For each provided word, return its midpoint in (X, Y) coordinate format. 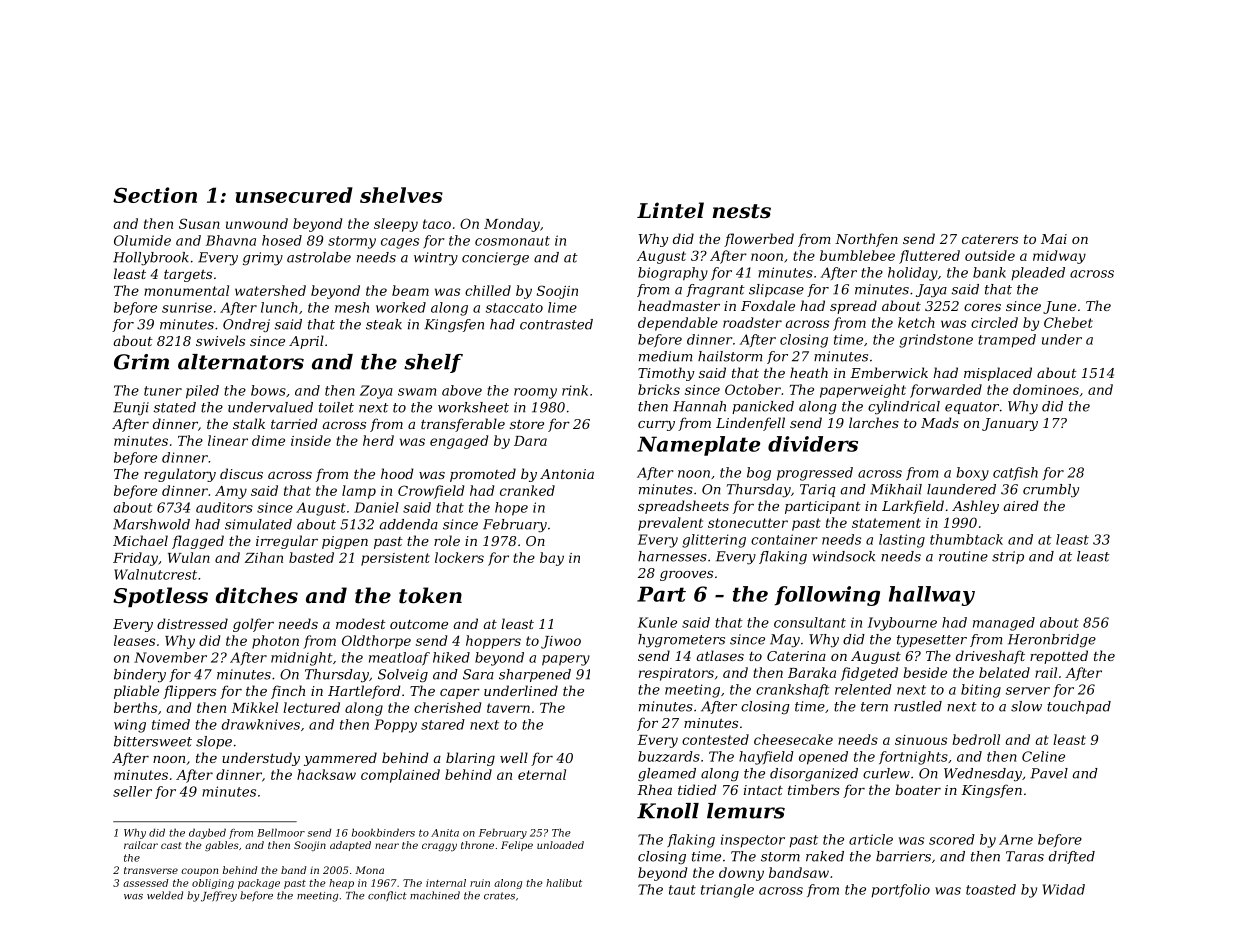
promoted (483, 475)
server (1028, 691)
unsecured (294, 195)
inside (311, 440)
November (170, 657)
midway (1059, 257)
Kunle (657, 622)
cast (171, 845)
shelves (401, 195)
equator (972, 408)
